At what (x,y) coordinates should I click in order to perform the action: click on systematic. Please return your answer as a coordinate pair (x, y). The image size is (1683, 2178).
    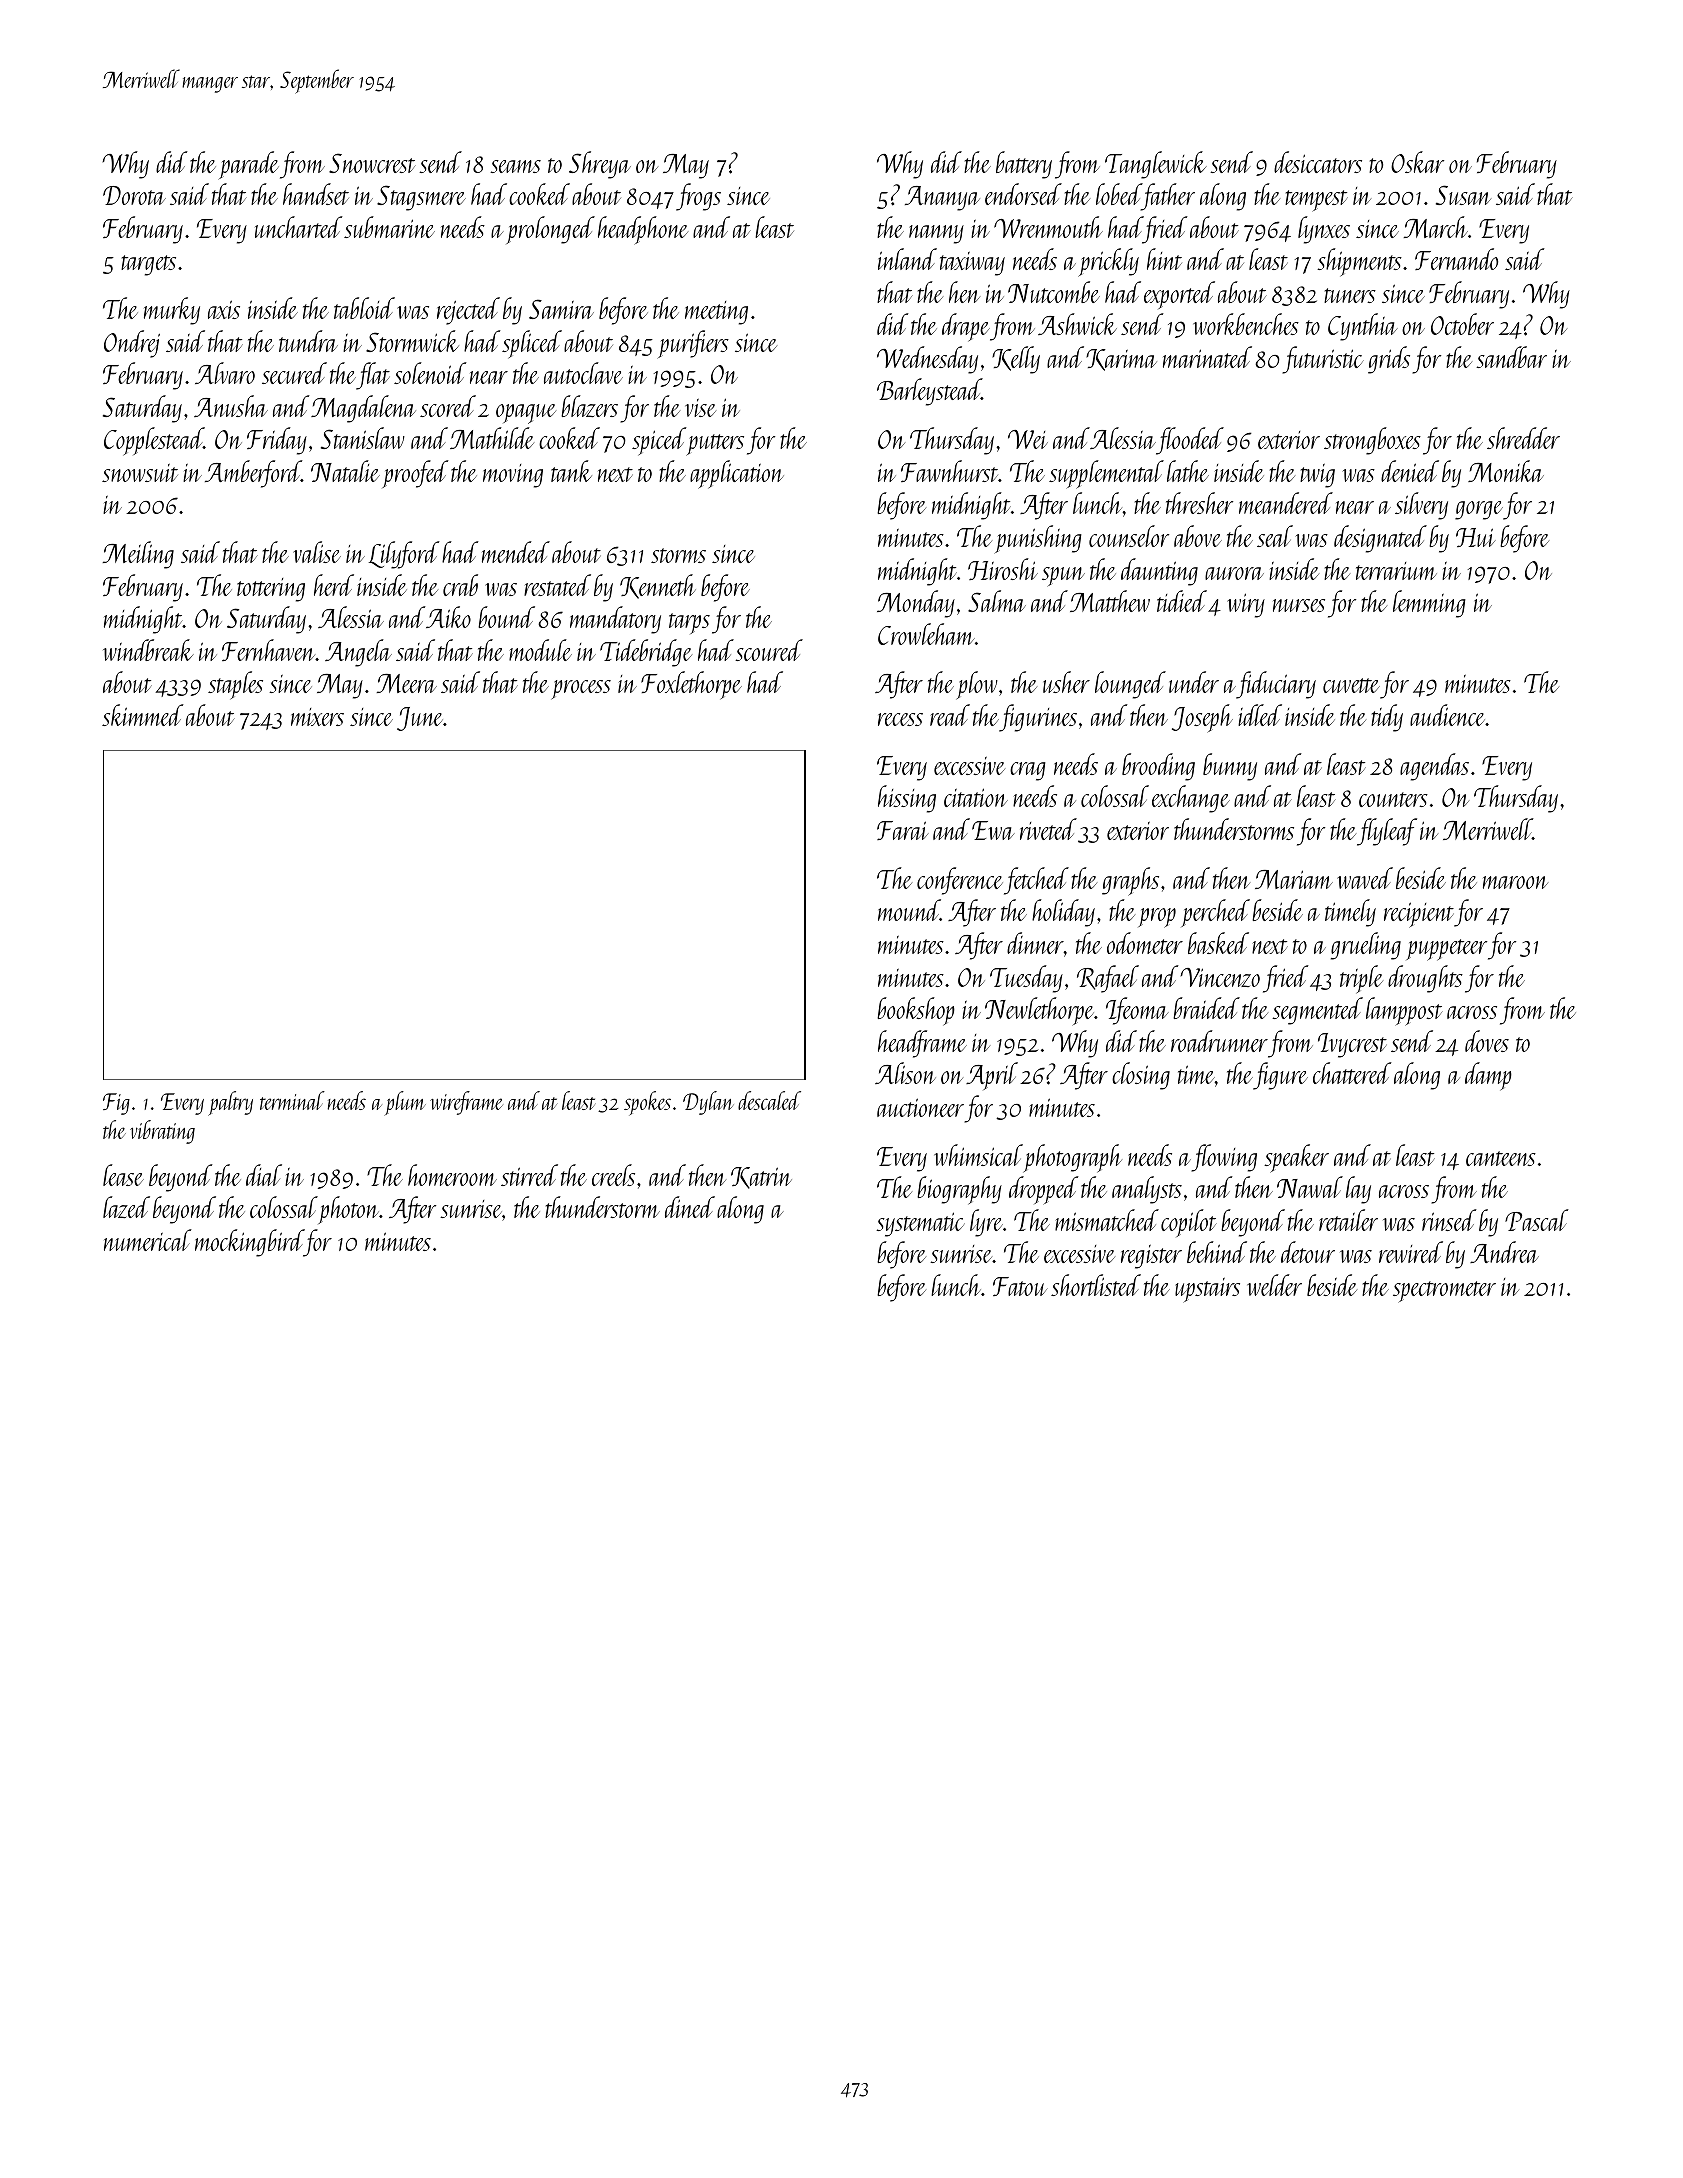
    Looking at the image, I should click on (920, 1224).
